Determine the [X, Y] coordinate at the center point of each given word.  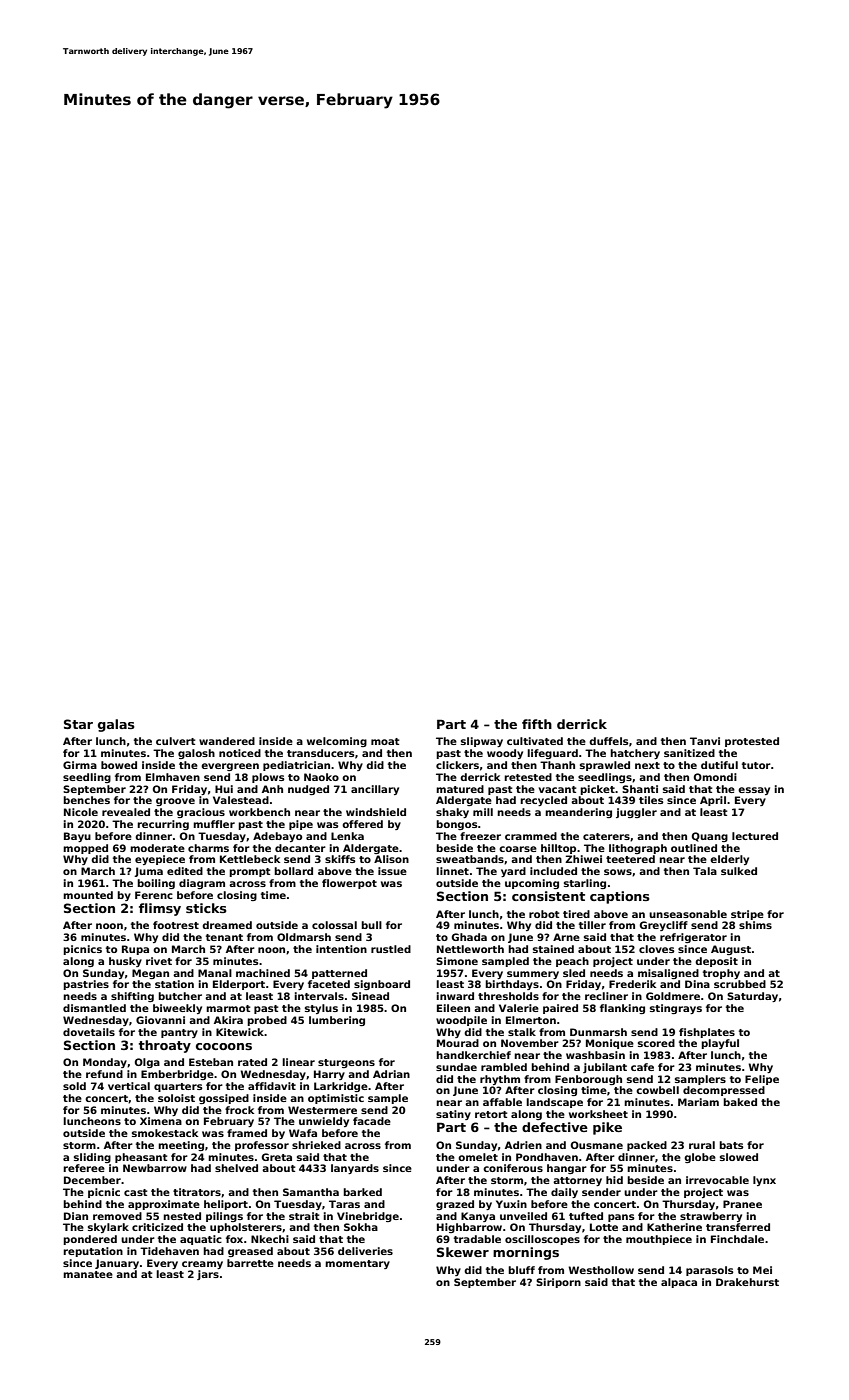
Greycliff [664, 926]
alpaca [679, 1283]
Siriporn [558, 1283]
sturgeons [346, 1063]
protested [752, 742]
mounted [88, 895]
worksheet [598, 1114]
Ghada [469, 937]
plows [268, 778]
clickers [457, 765]
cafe [642, 1067]
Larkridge [341, 1087]
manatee [88, 1274]
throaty [165, 1046]
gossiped [224, 1099]
